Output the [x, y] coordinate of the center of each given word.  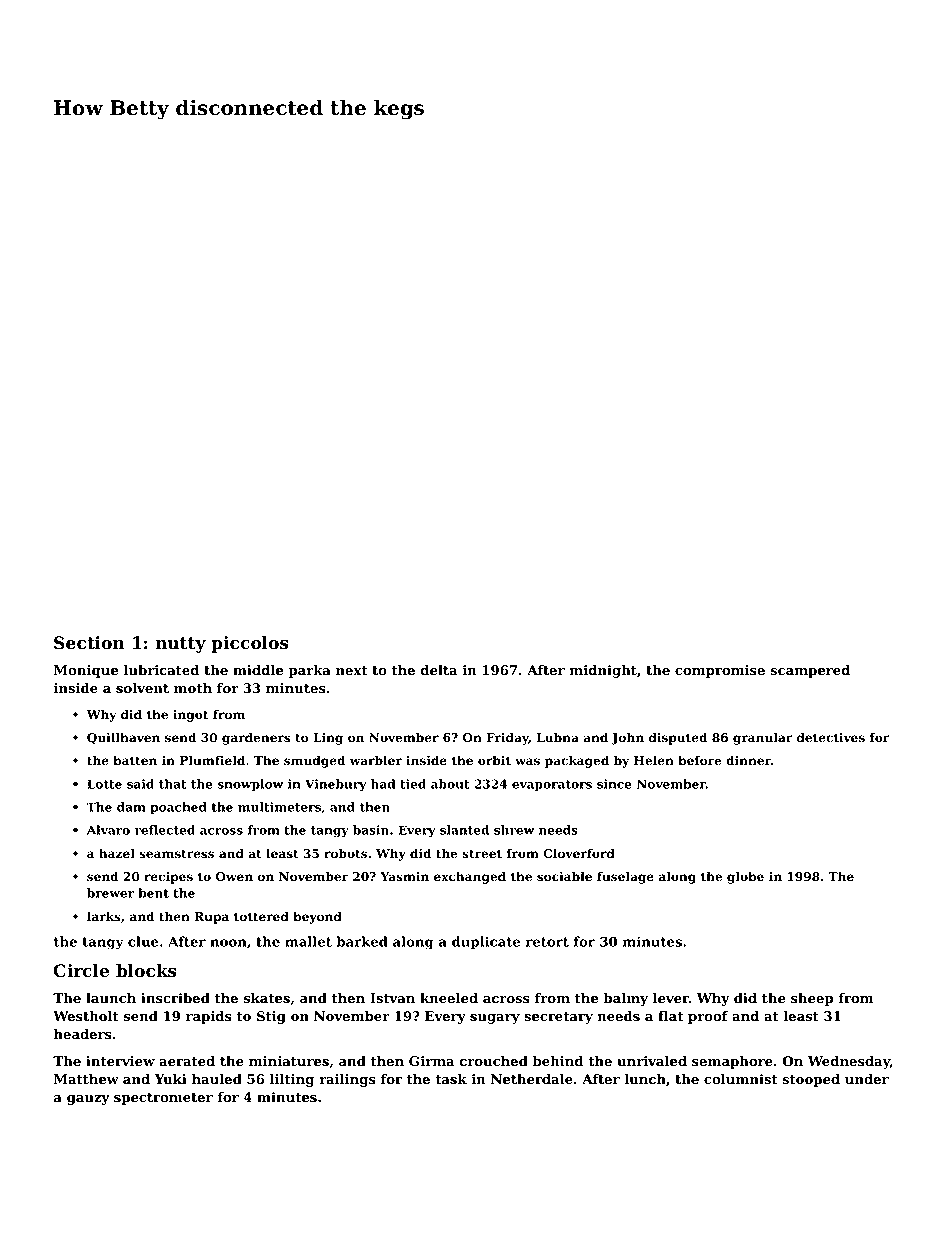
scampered [810, 671]
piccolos [250, 644]
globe [745, 877]
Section [89, 643]
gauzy [88, 1100]
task [451, 1079]
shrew [514, 830]
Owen [234, 877]
